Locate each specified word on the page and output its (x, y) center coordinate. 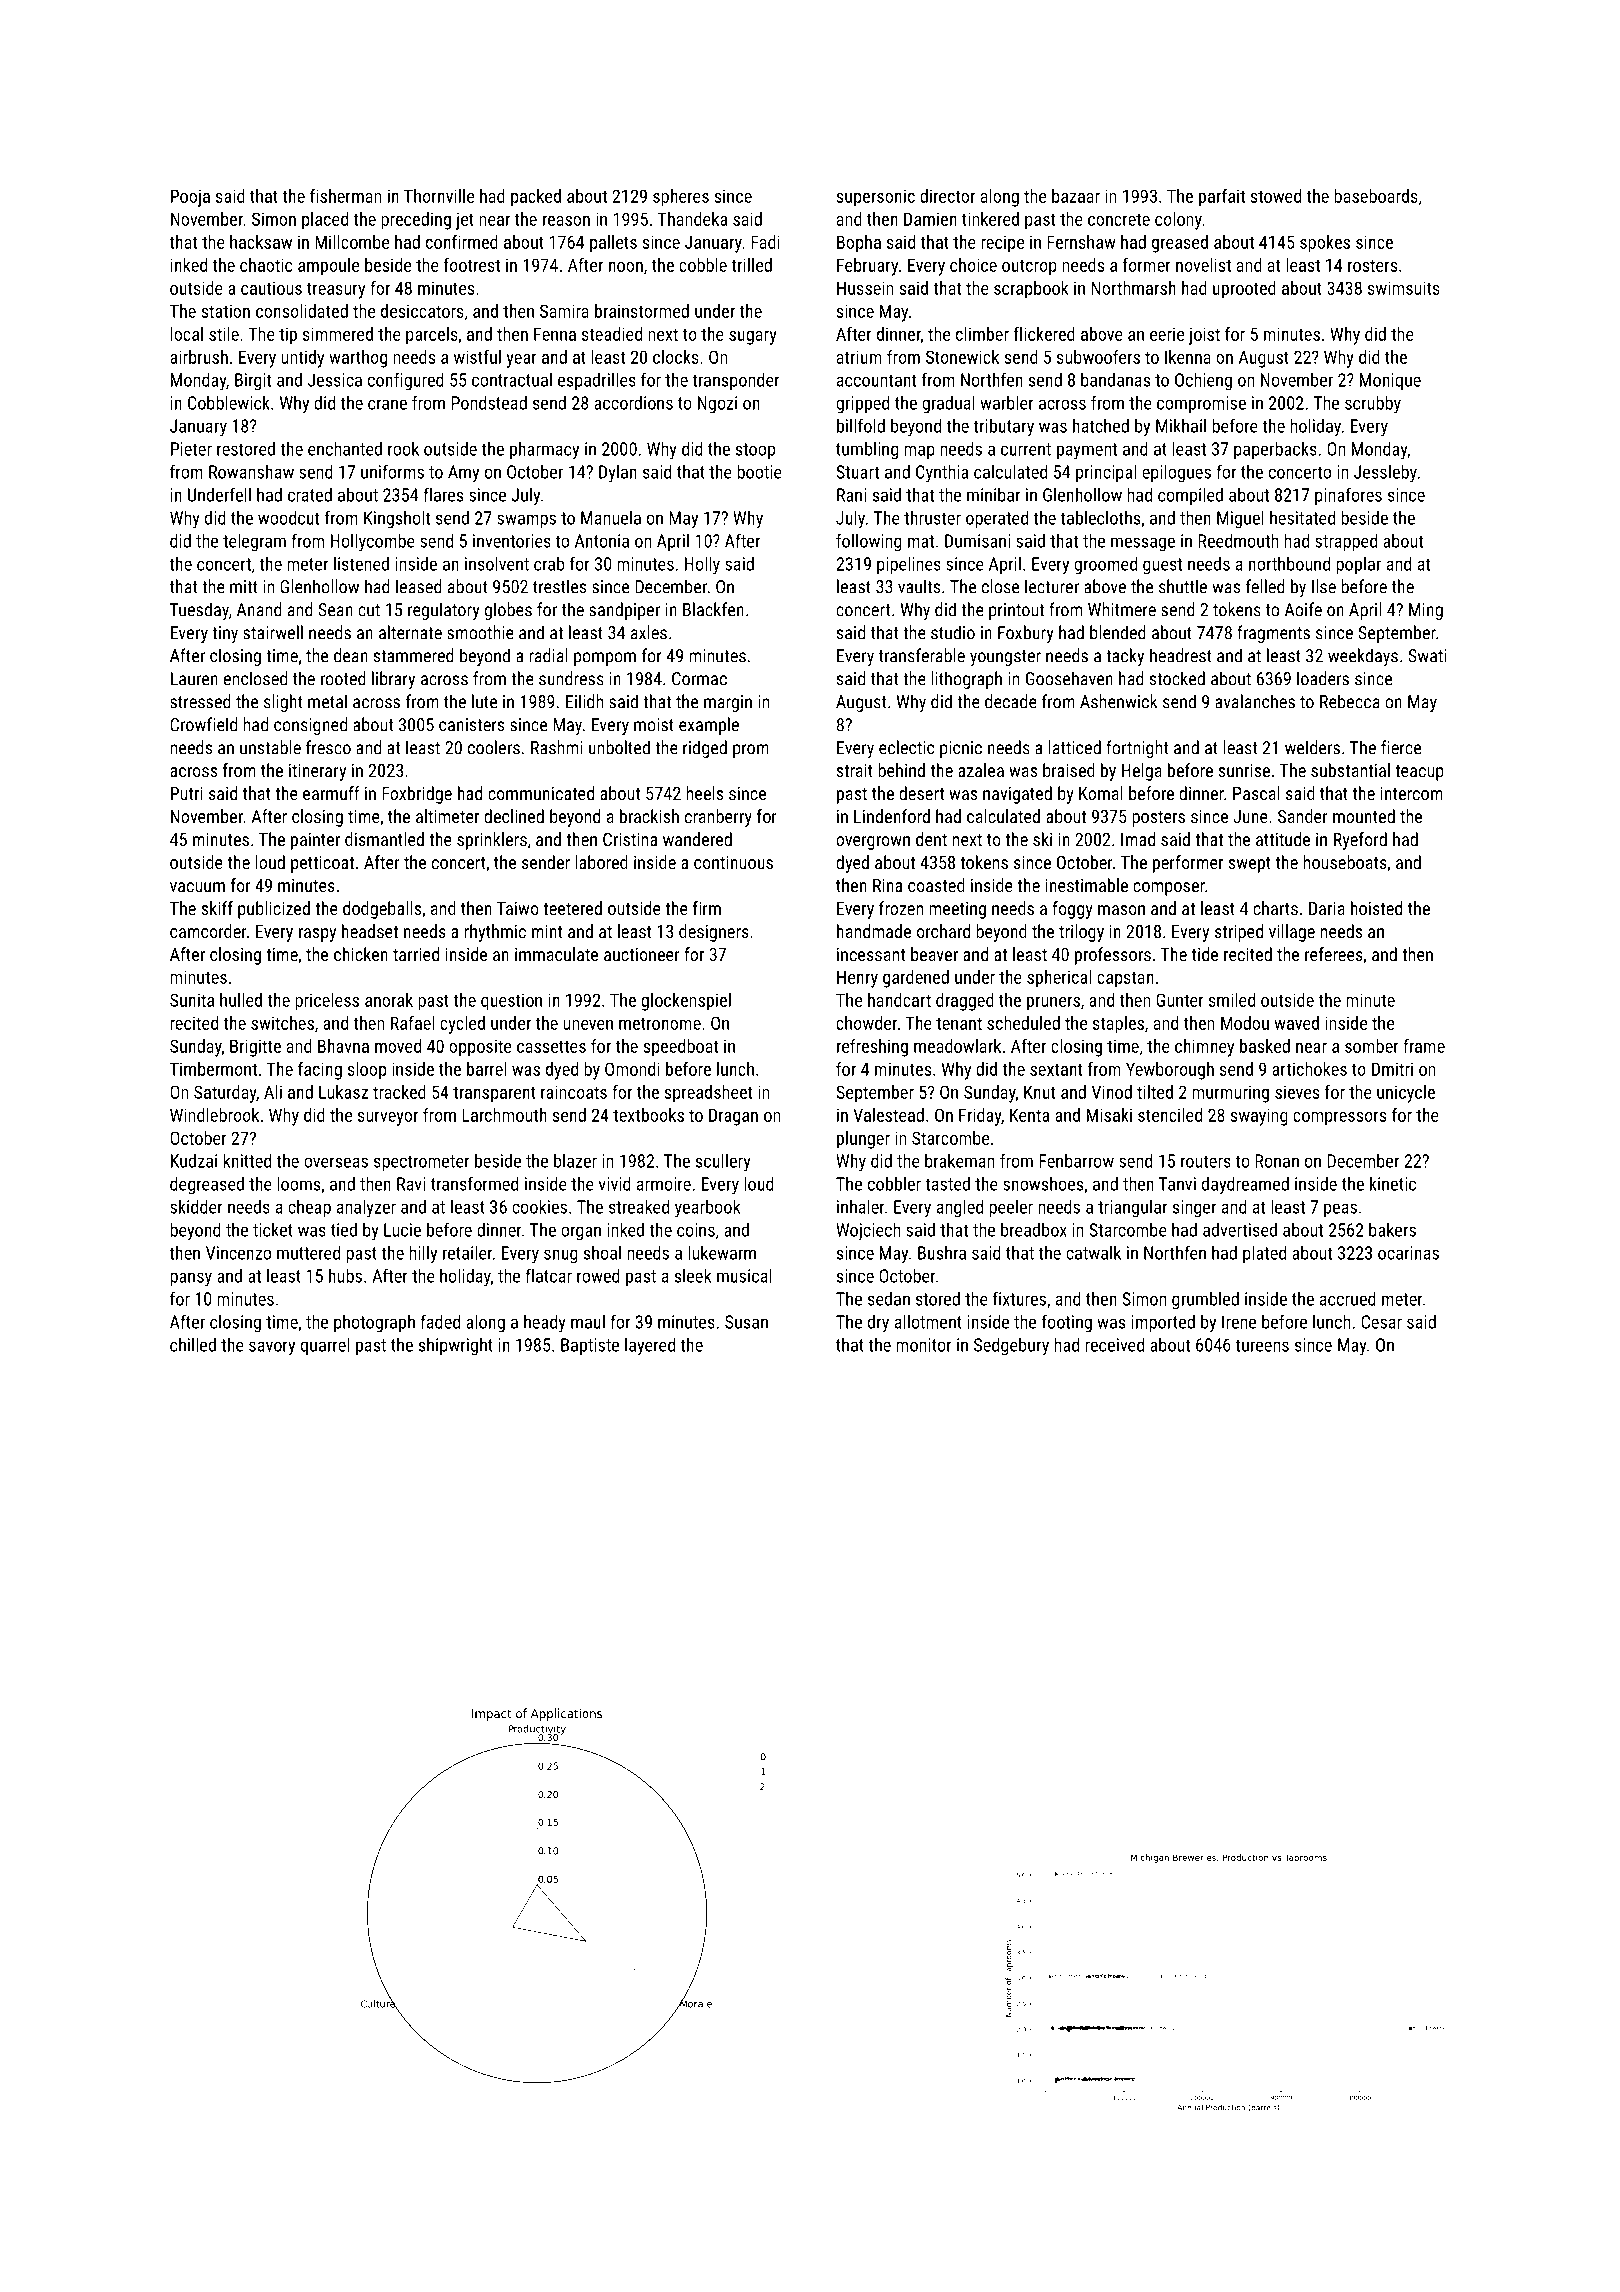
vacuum (197, 887)
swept (1249, 865)
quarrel (325, 1346)
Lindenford (892, 816)
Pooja (190, 198)
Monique (1390, 381)
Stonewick (962, 357)
